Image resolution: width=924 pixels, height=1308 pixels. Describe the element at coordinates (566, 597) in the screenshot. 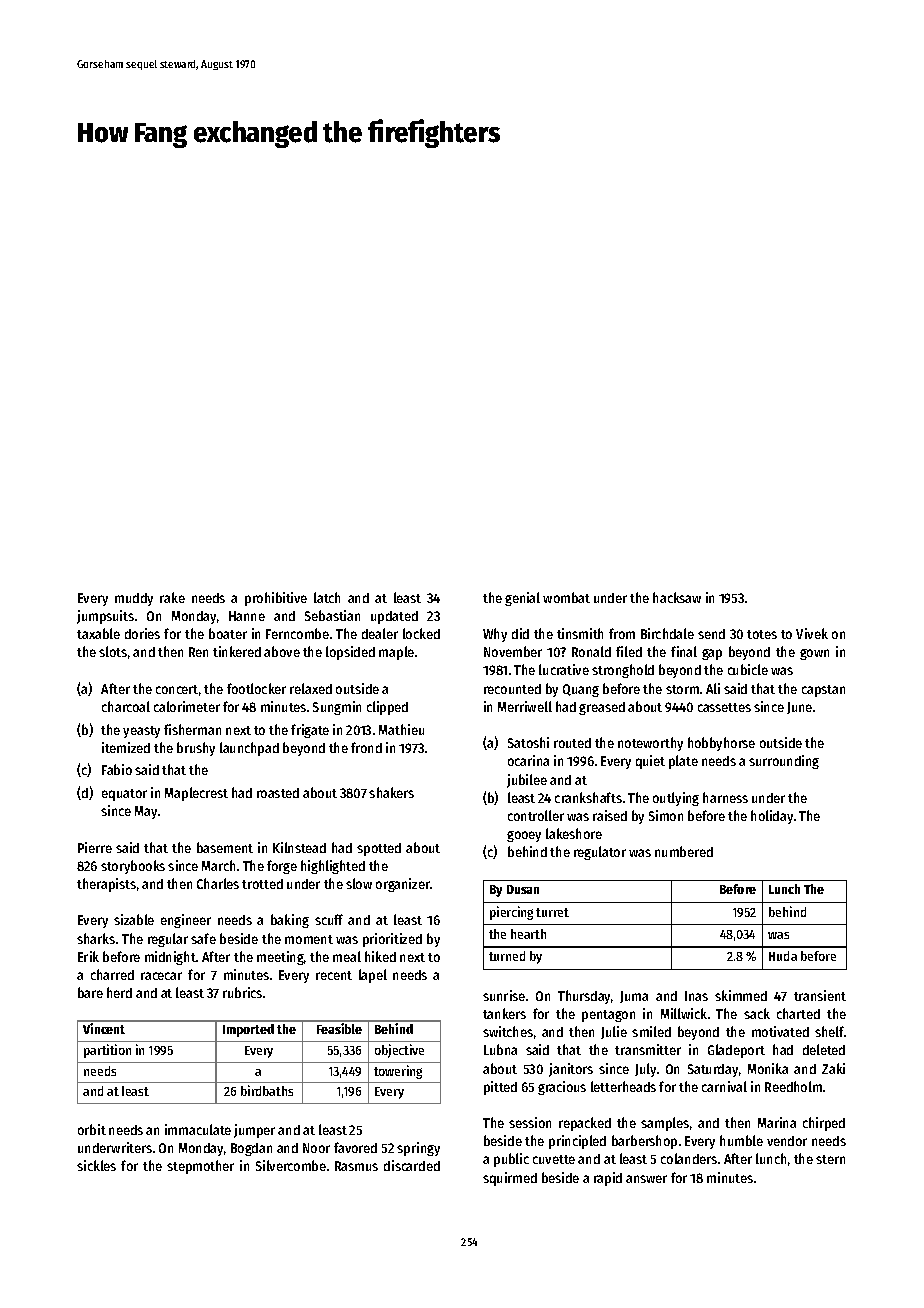

I see `wombat` at that location.
